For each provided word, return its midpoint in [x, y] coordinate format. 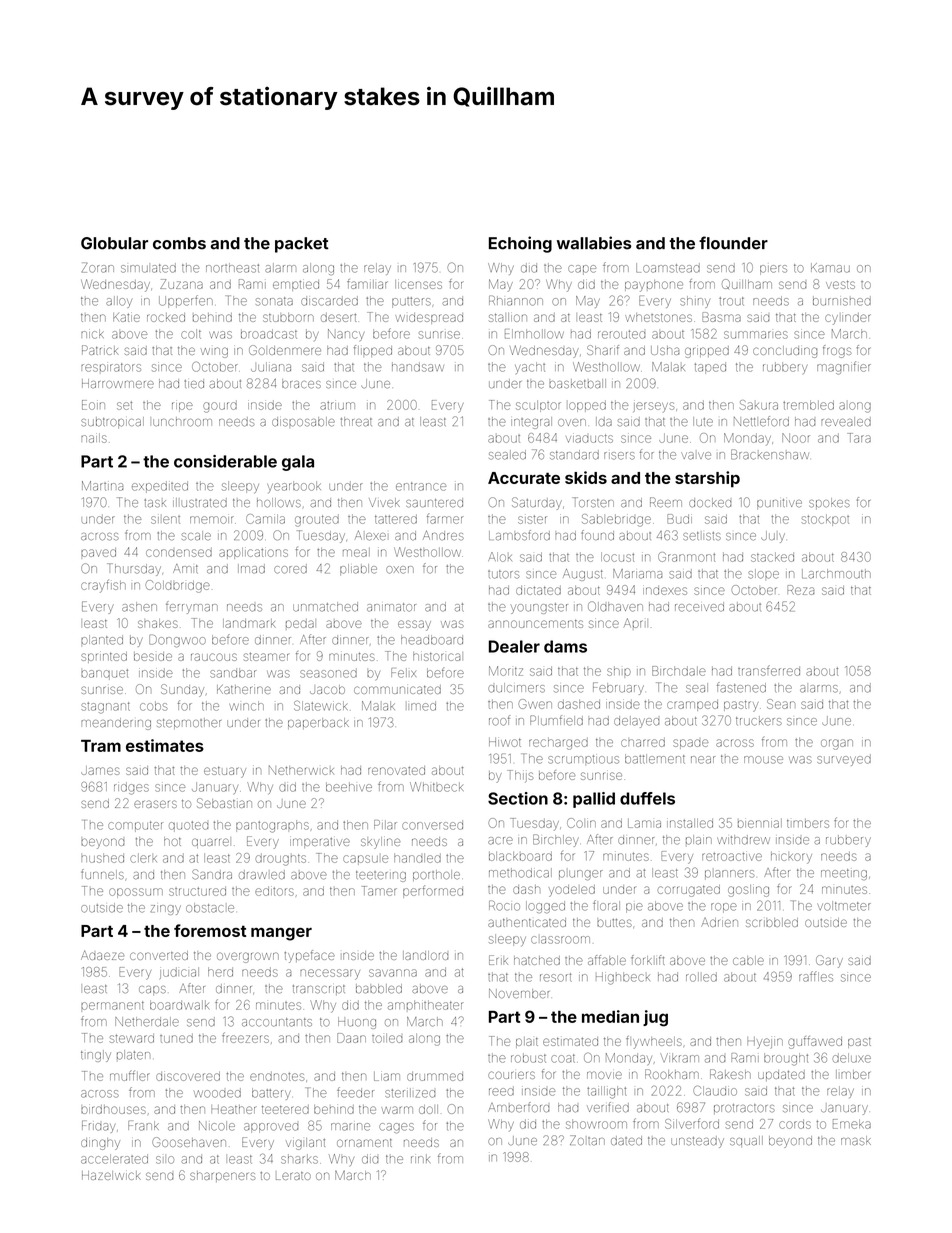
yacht [530, 368]
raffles [816, 976]
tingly [96, 1056]
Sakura [759, 405]
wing [214, 352]
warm [397, 1110]
